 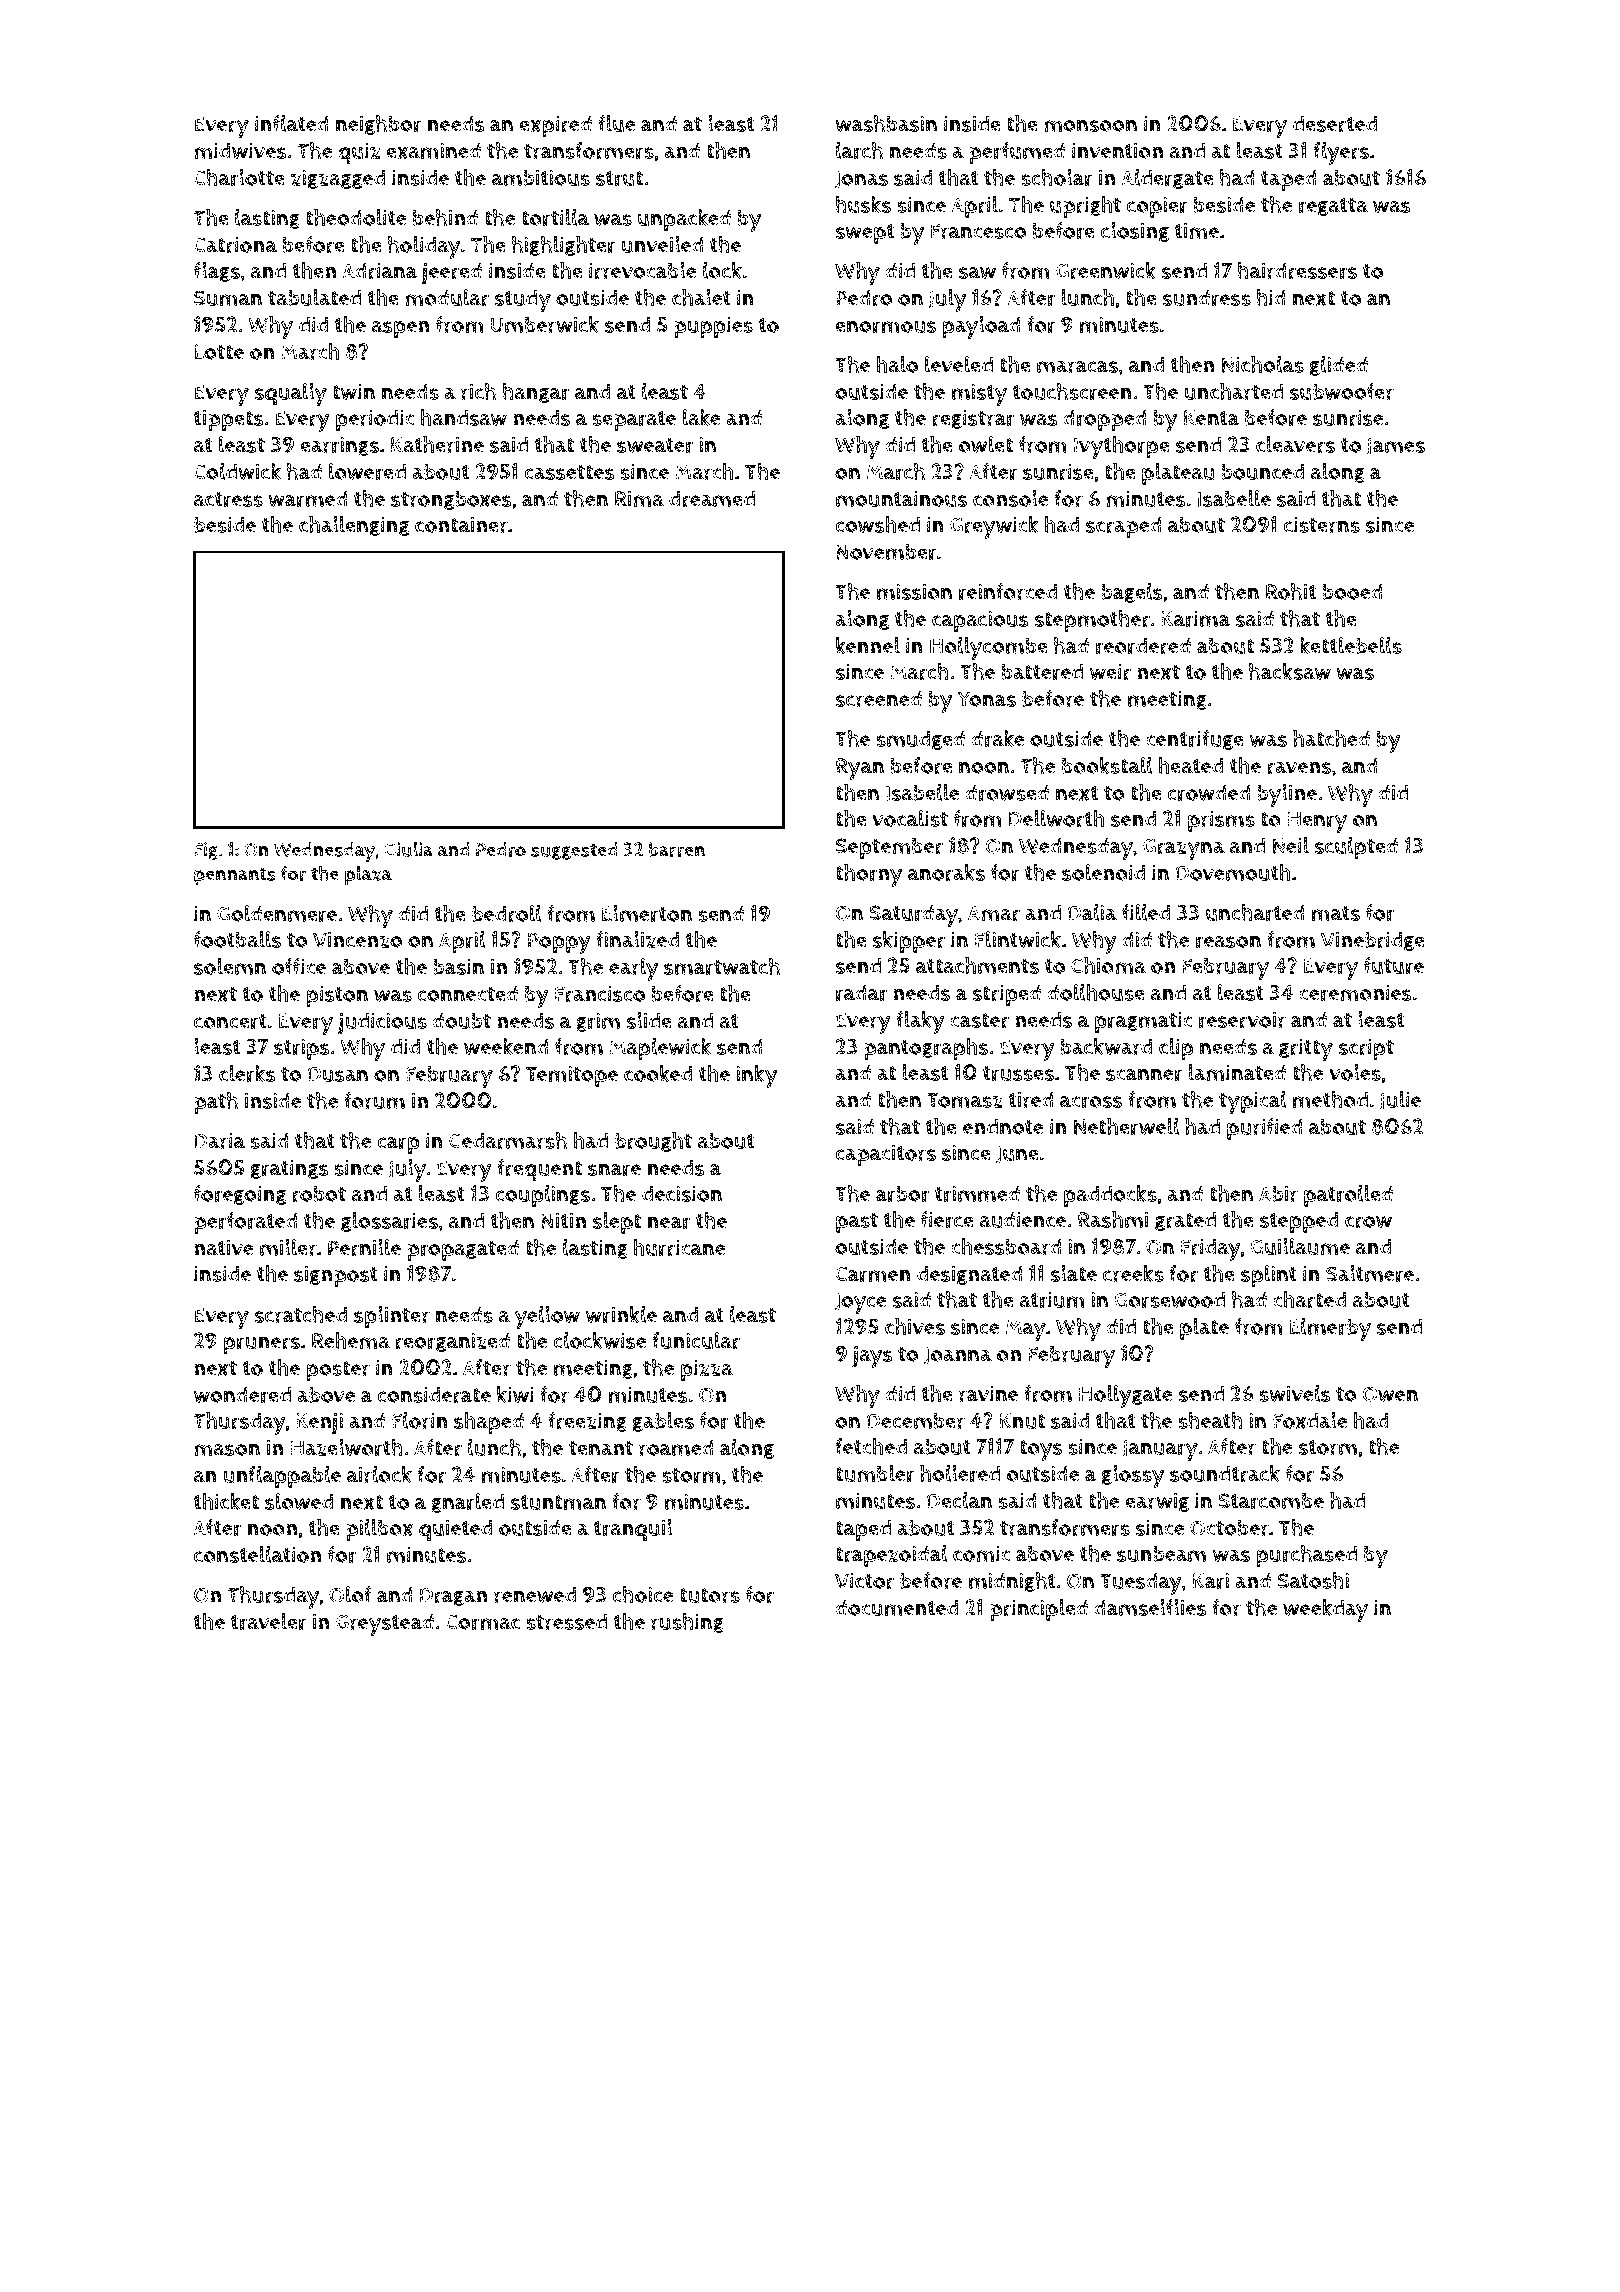 What do you see at coordinates (564, 246) in the page?
I see `highlighter` at bounding box center [564, 246].
